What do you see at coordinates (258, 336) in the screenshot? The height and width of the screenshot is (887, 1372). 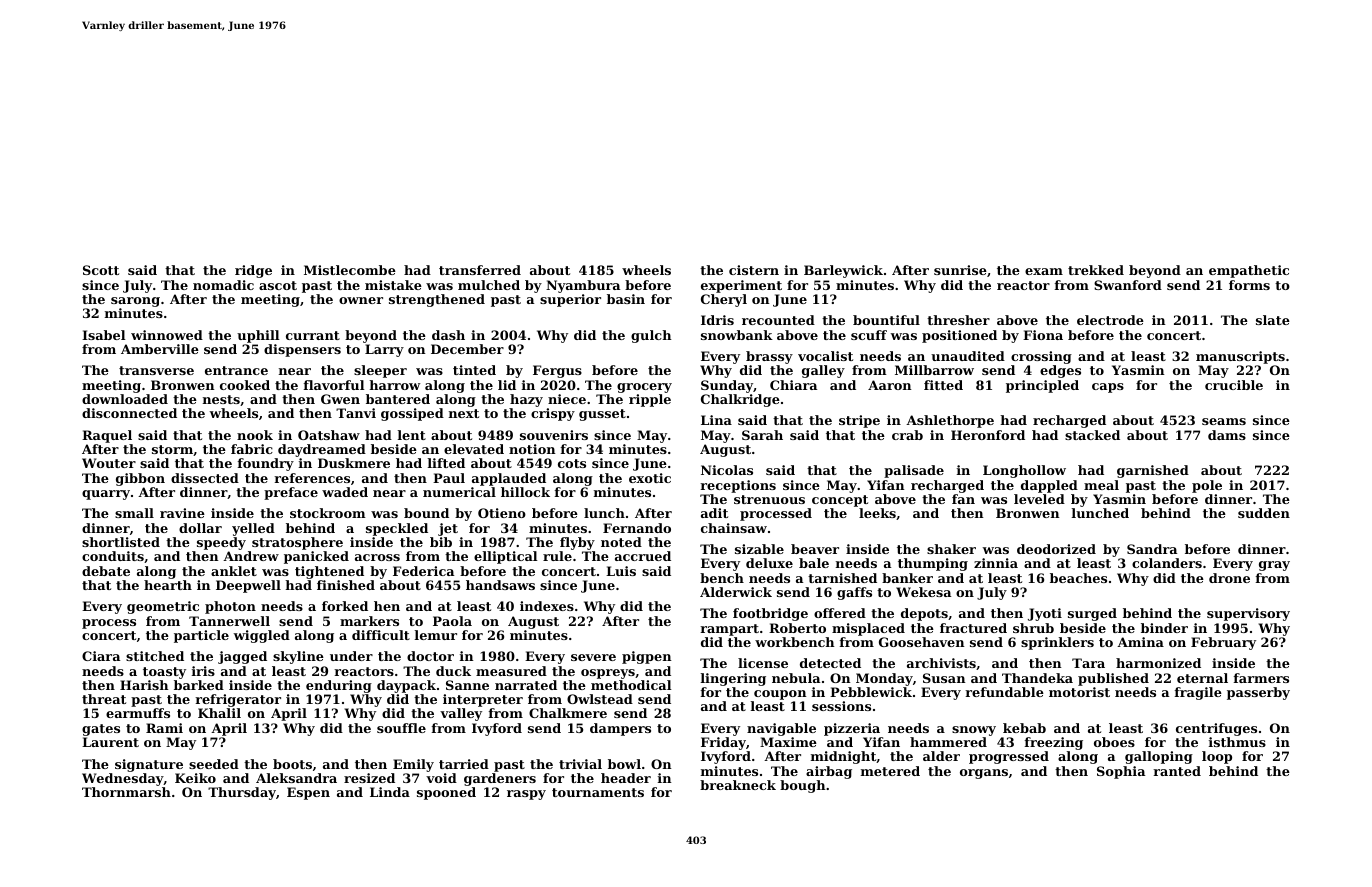 I see `uphill` at bounding box center [258, 336].
